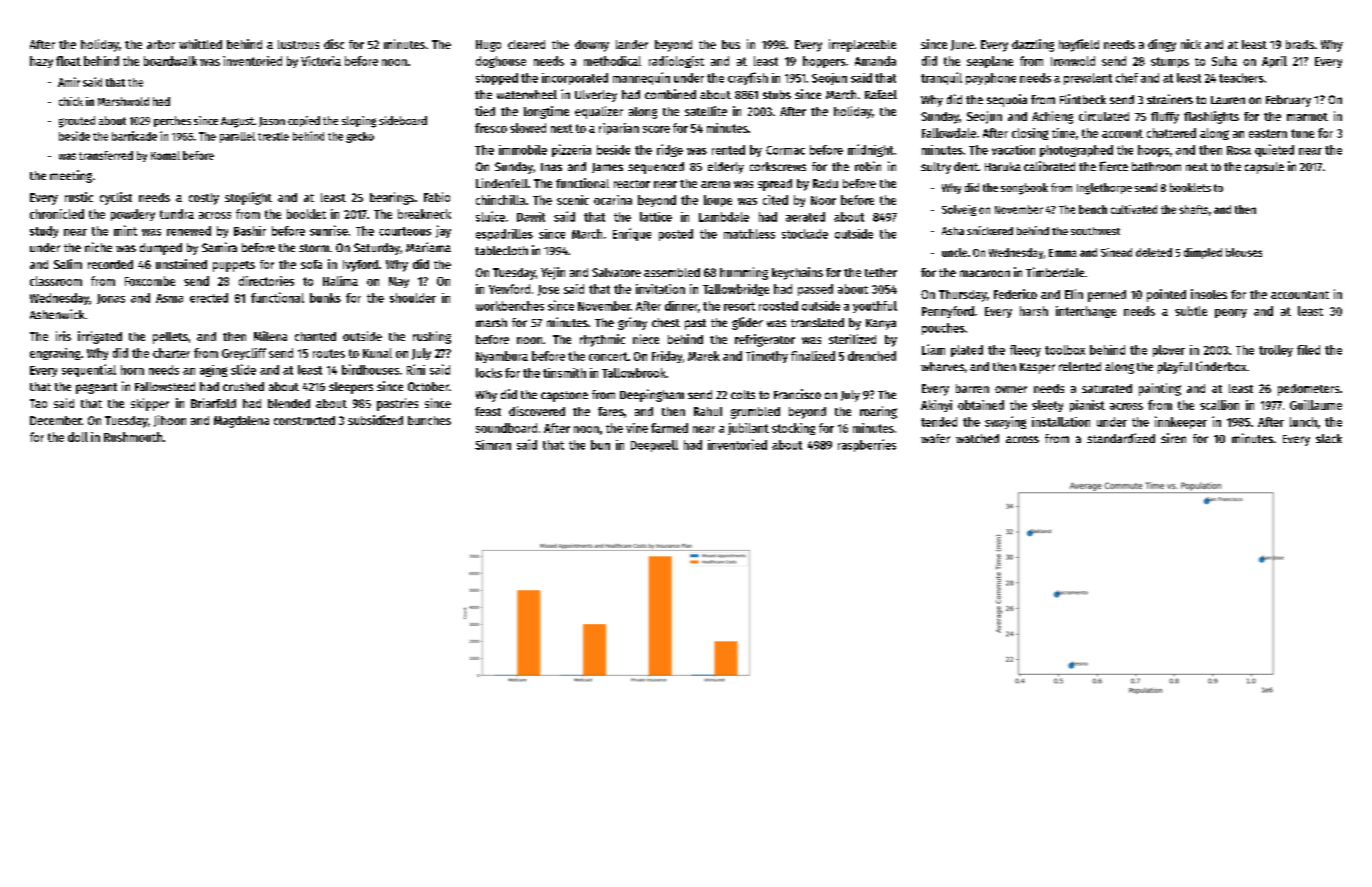 Image resolution: width=1372 pixels, height=887 pixels. Describe the element at coordinates (654, 446) in the image. I see `Deepwell` at that location.
